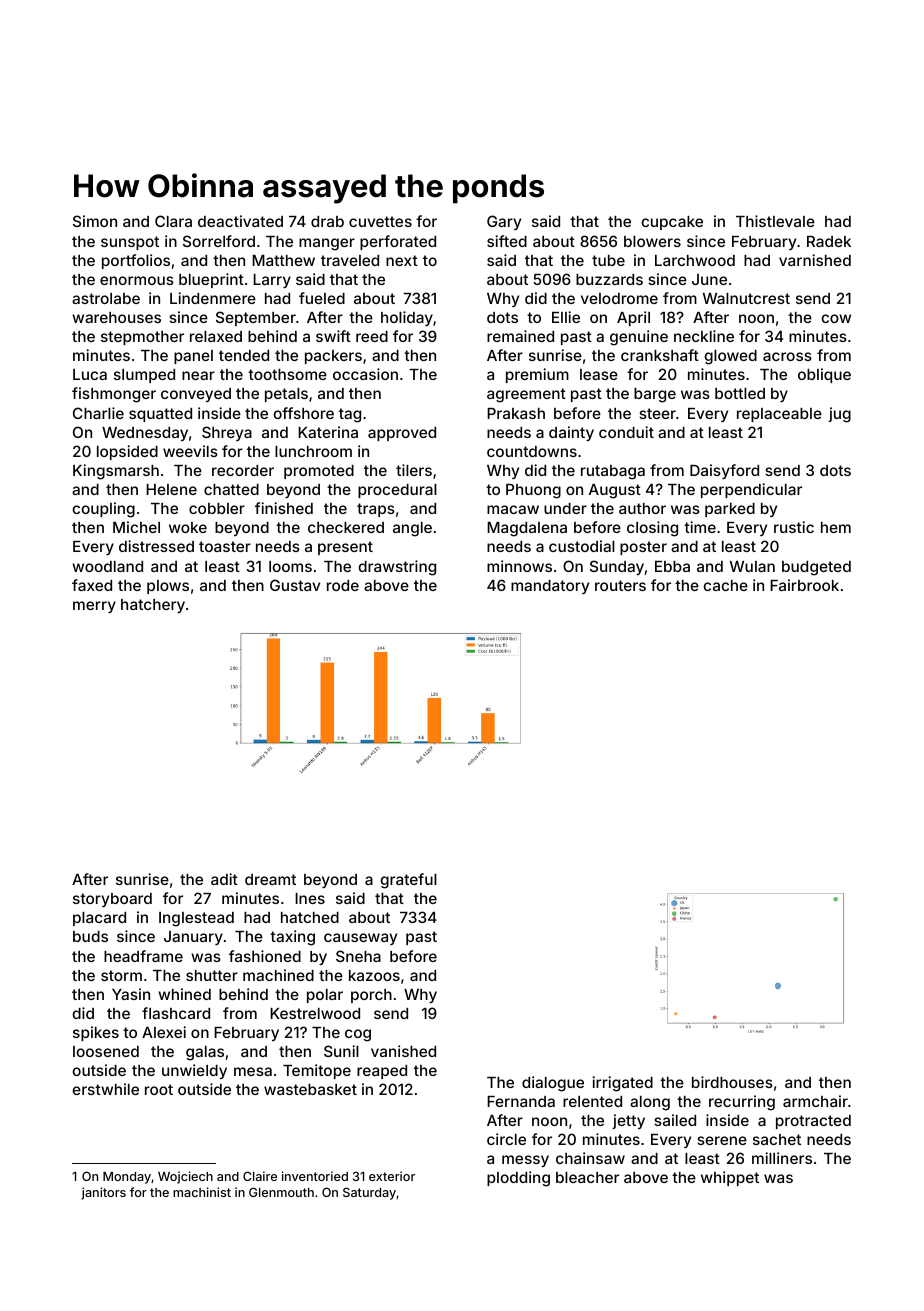  What do you see at coordinates (260, 1176) in the document?
I see `Claire` at bounding box center [260, 1176].
